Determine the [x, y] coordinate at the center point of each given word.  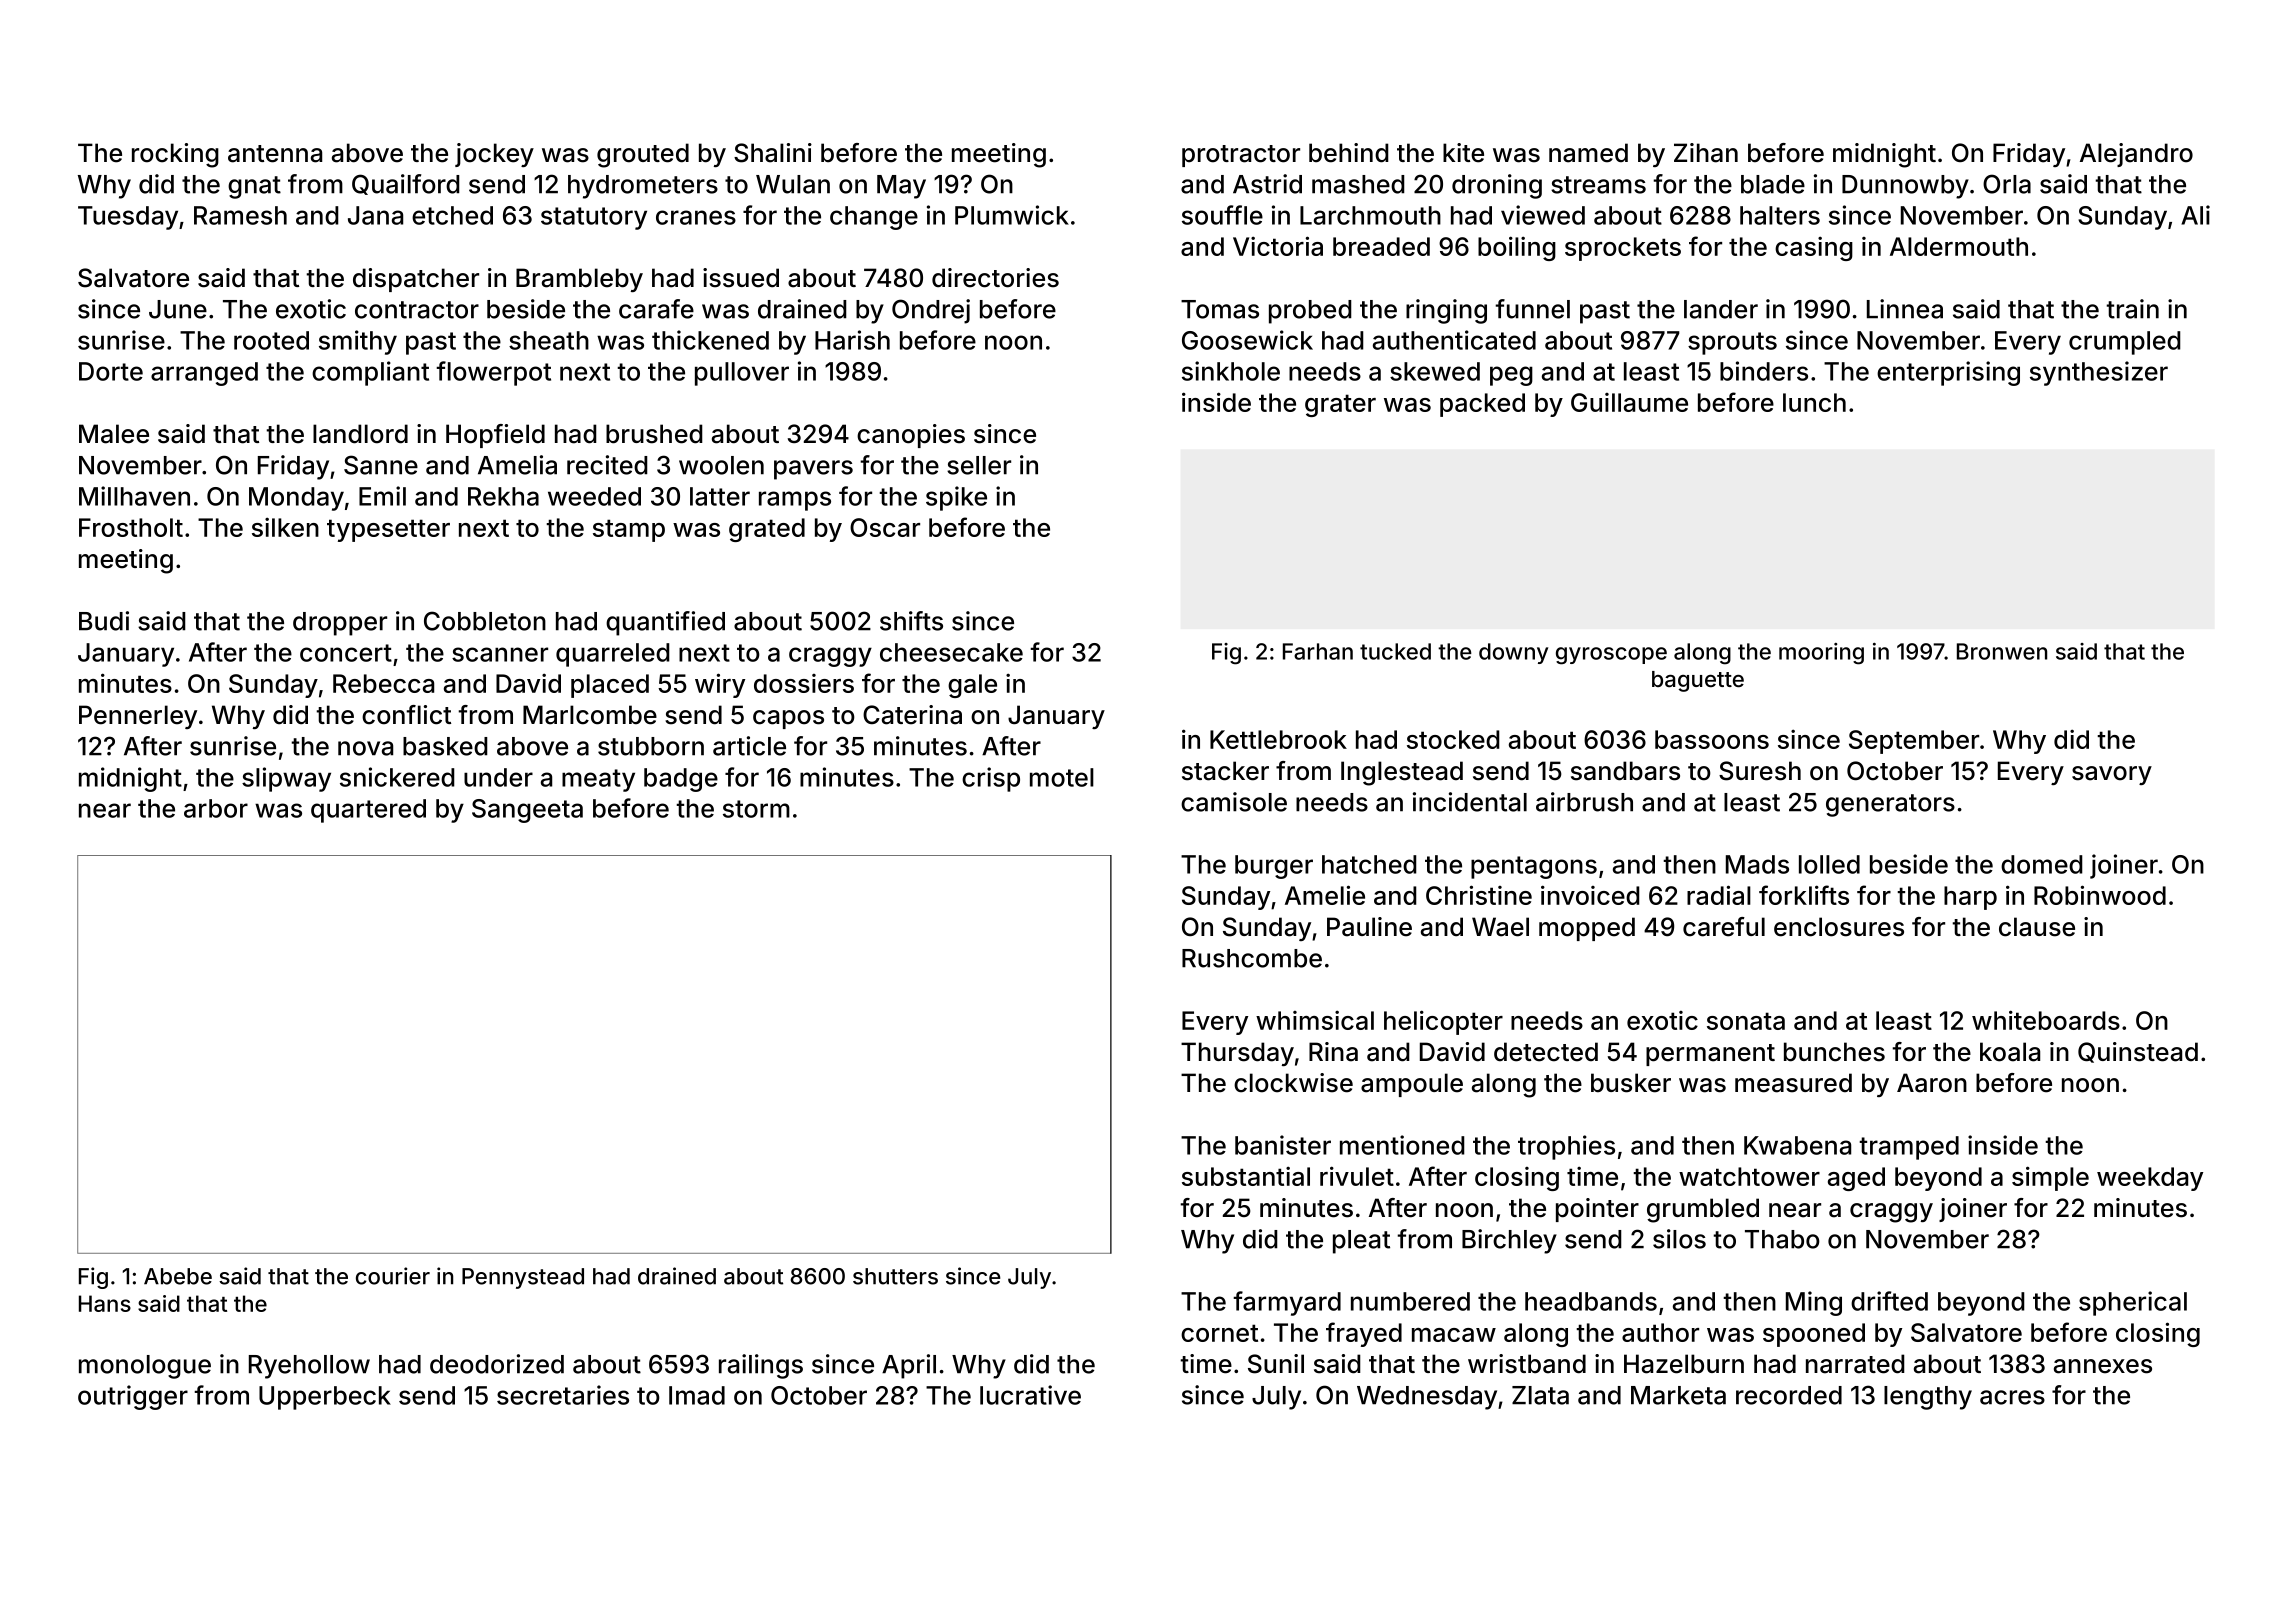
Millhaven [134, 496]
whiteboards [2046, 1020]
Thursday [1237, 1054]
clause [2037, 927]
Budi [104, 621]
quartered [368, 811]
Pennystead [523, 1278]
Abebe [178, 1276]
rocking [175, 155]
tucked [1395, 651]
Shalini [773, 153]
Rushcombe [1252, 958]
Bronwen [2002, 651]
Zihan [1706, 153]
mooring [1821, 654]
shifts [911, 621]
